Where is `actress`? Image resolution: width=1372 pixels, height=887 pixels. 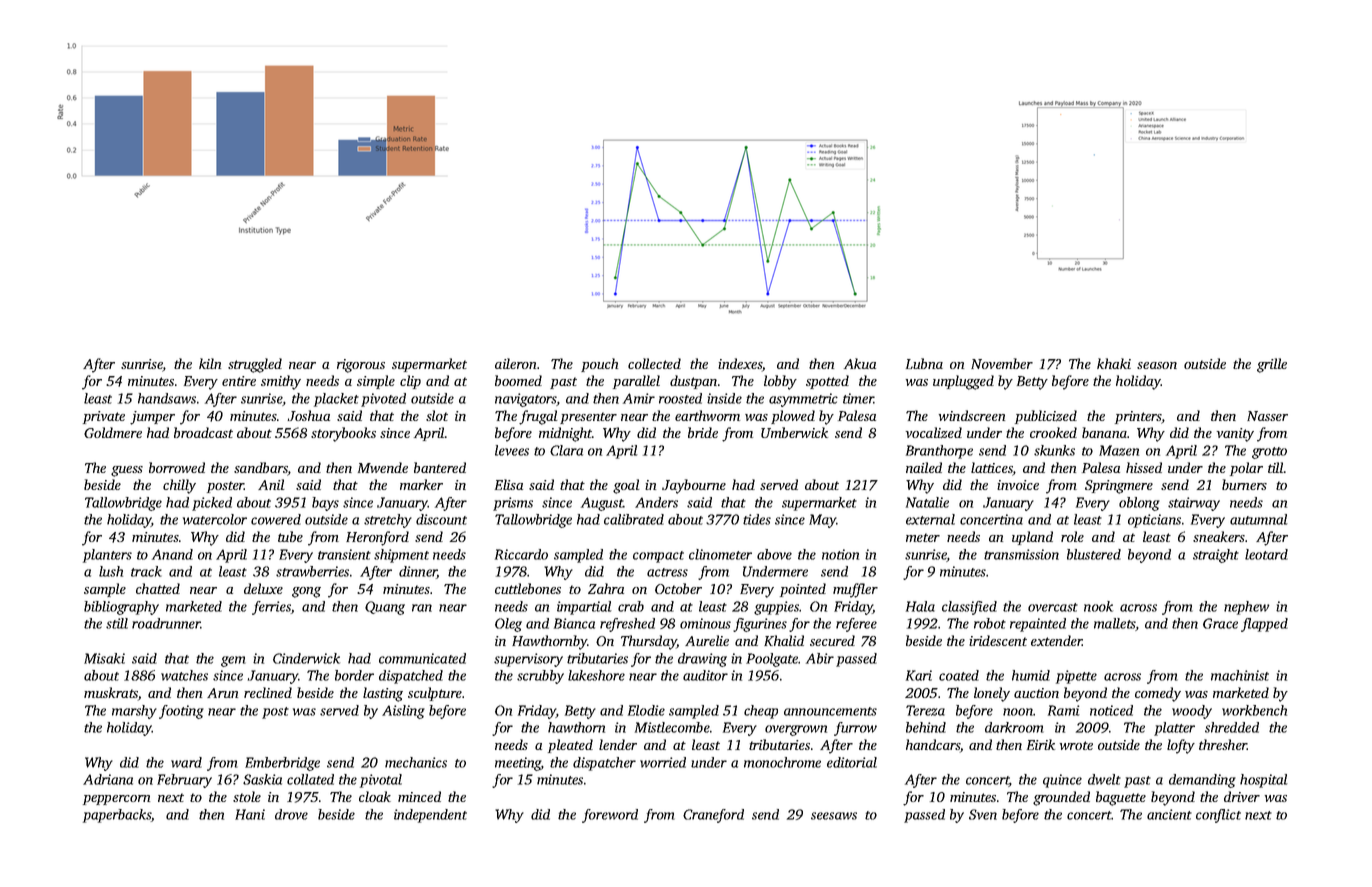 actress is located at coordinates (667, 572).
